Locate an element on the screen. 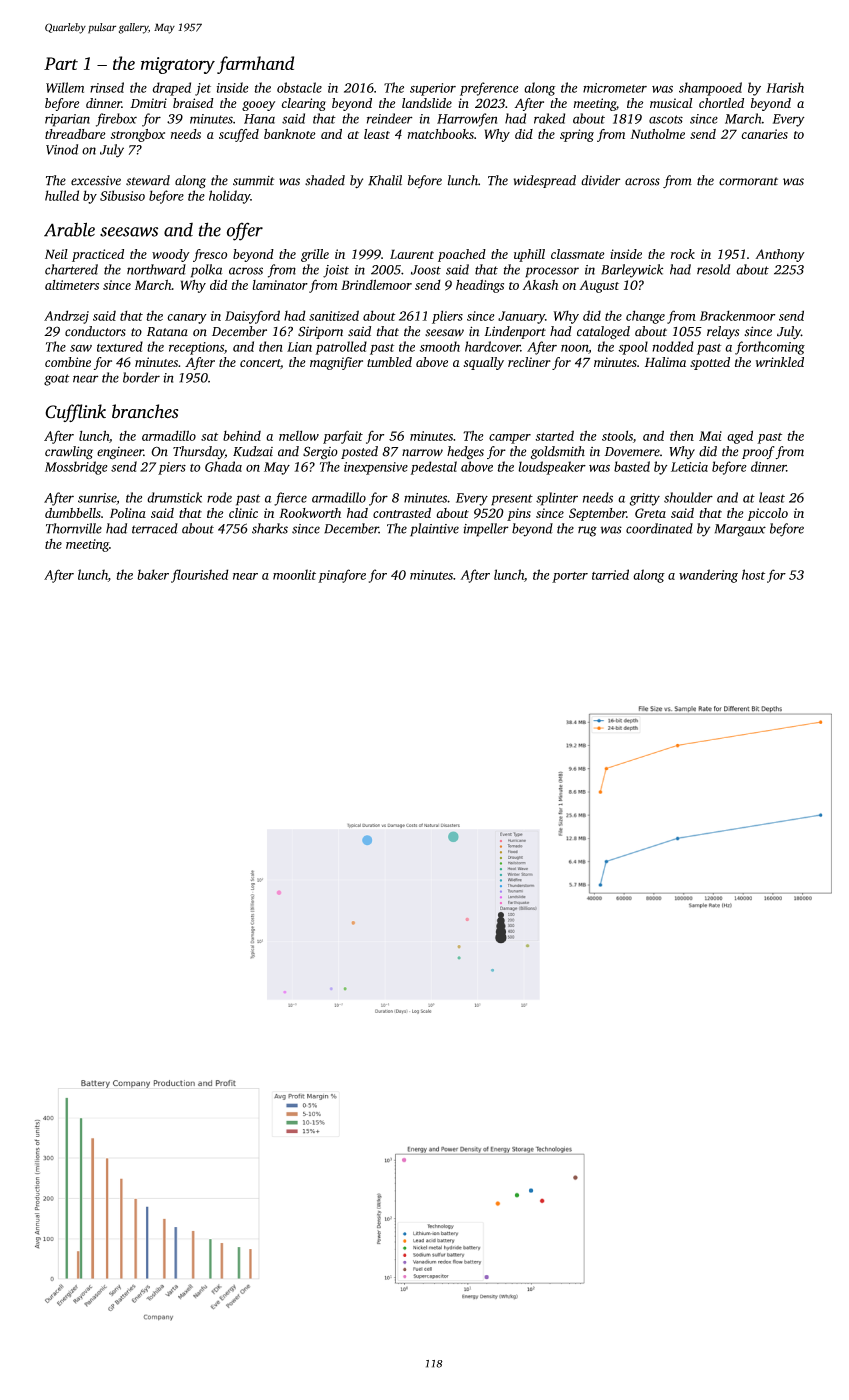 This screenshot has width=849, height=1400. sanitized is located at coordinates (334, 315).
